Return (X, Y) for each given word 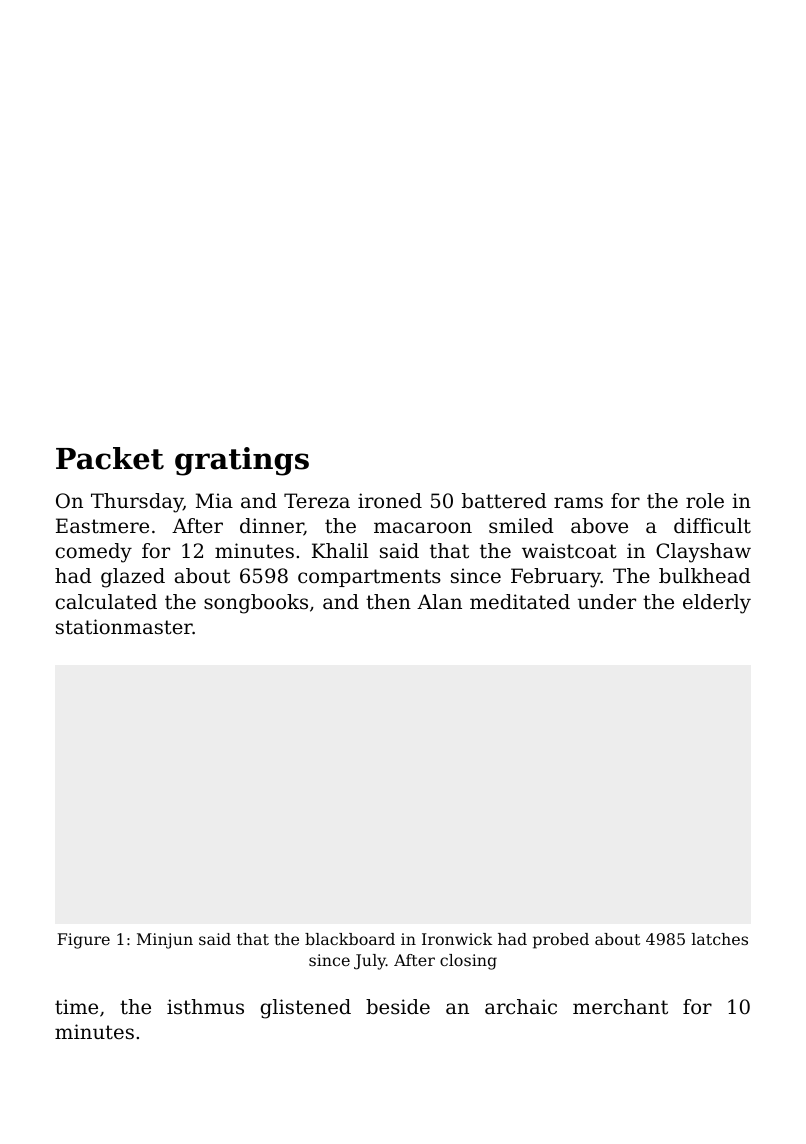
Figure (83, 941)
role (705, 501)
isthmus (205, 1006)
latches (720, 939)
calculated (106, 602)
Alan (439, 601)
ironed (390, 501)
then (388, 602)
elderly (717, 604)
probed (561, 941)
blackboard (350, 939)
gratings (242, 461)
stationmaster (124, 627)
